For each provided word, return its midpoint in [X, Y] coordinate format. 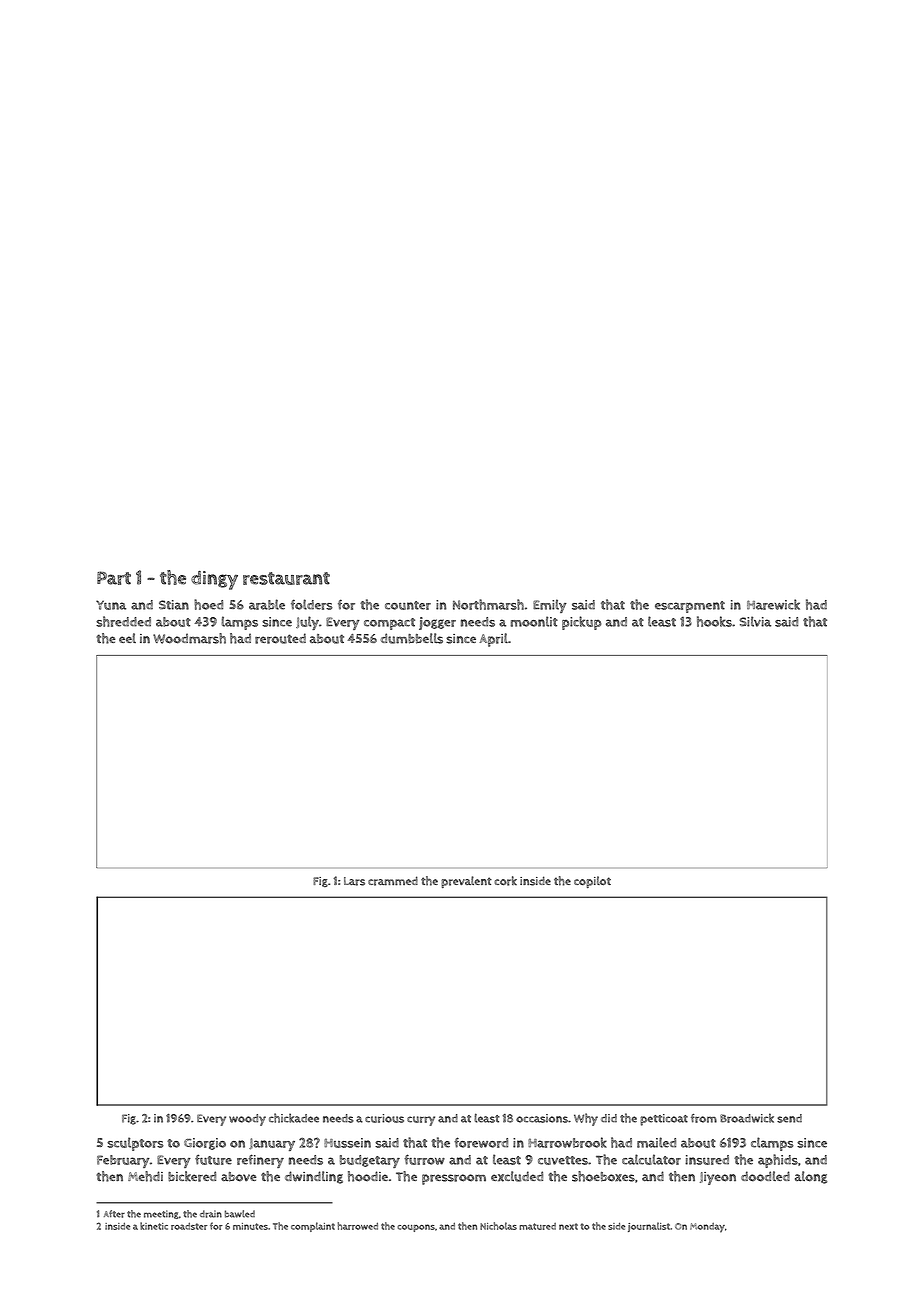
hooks [714, 621]
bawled [240, 1214]
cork [505, 881]
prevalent [466, 882]
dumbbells [412, 638]
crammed [393, 881]
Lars [354, 881]
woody [247, 1120]
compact [389, 624]
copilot [592, 882]
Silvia [755, 621]
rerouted [280, 638]
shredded [123, 621]
